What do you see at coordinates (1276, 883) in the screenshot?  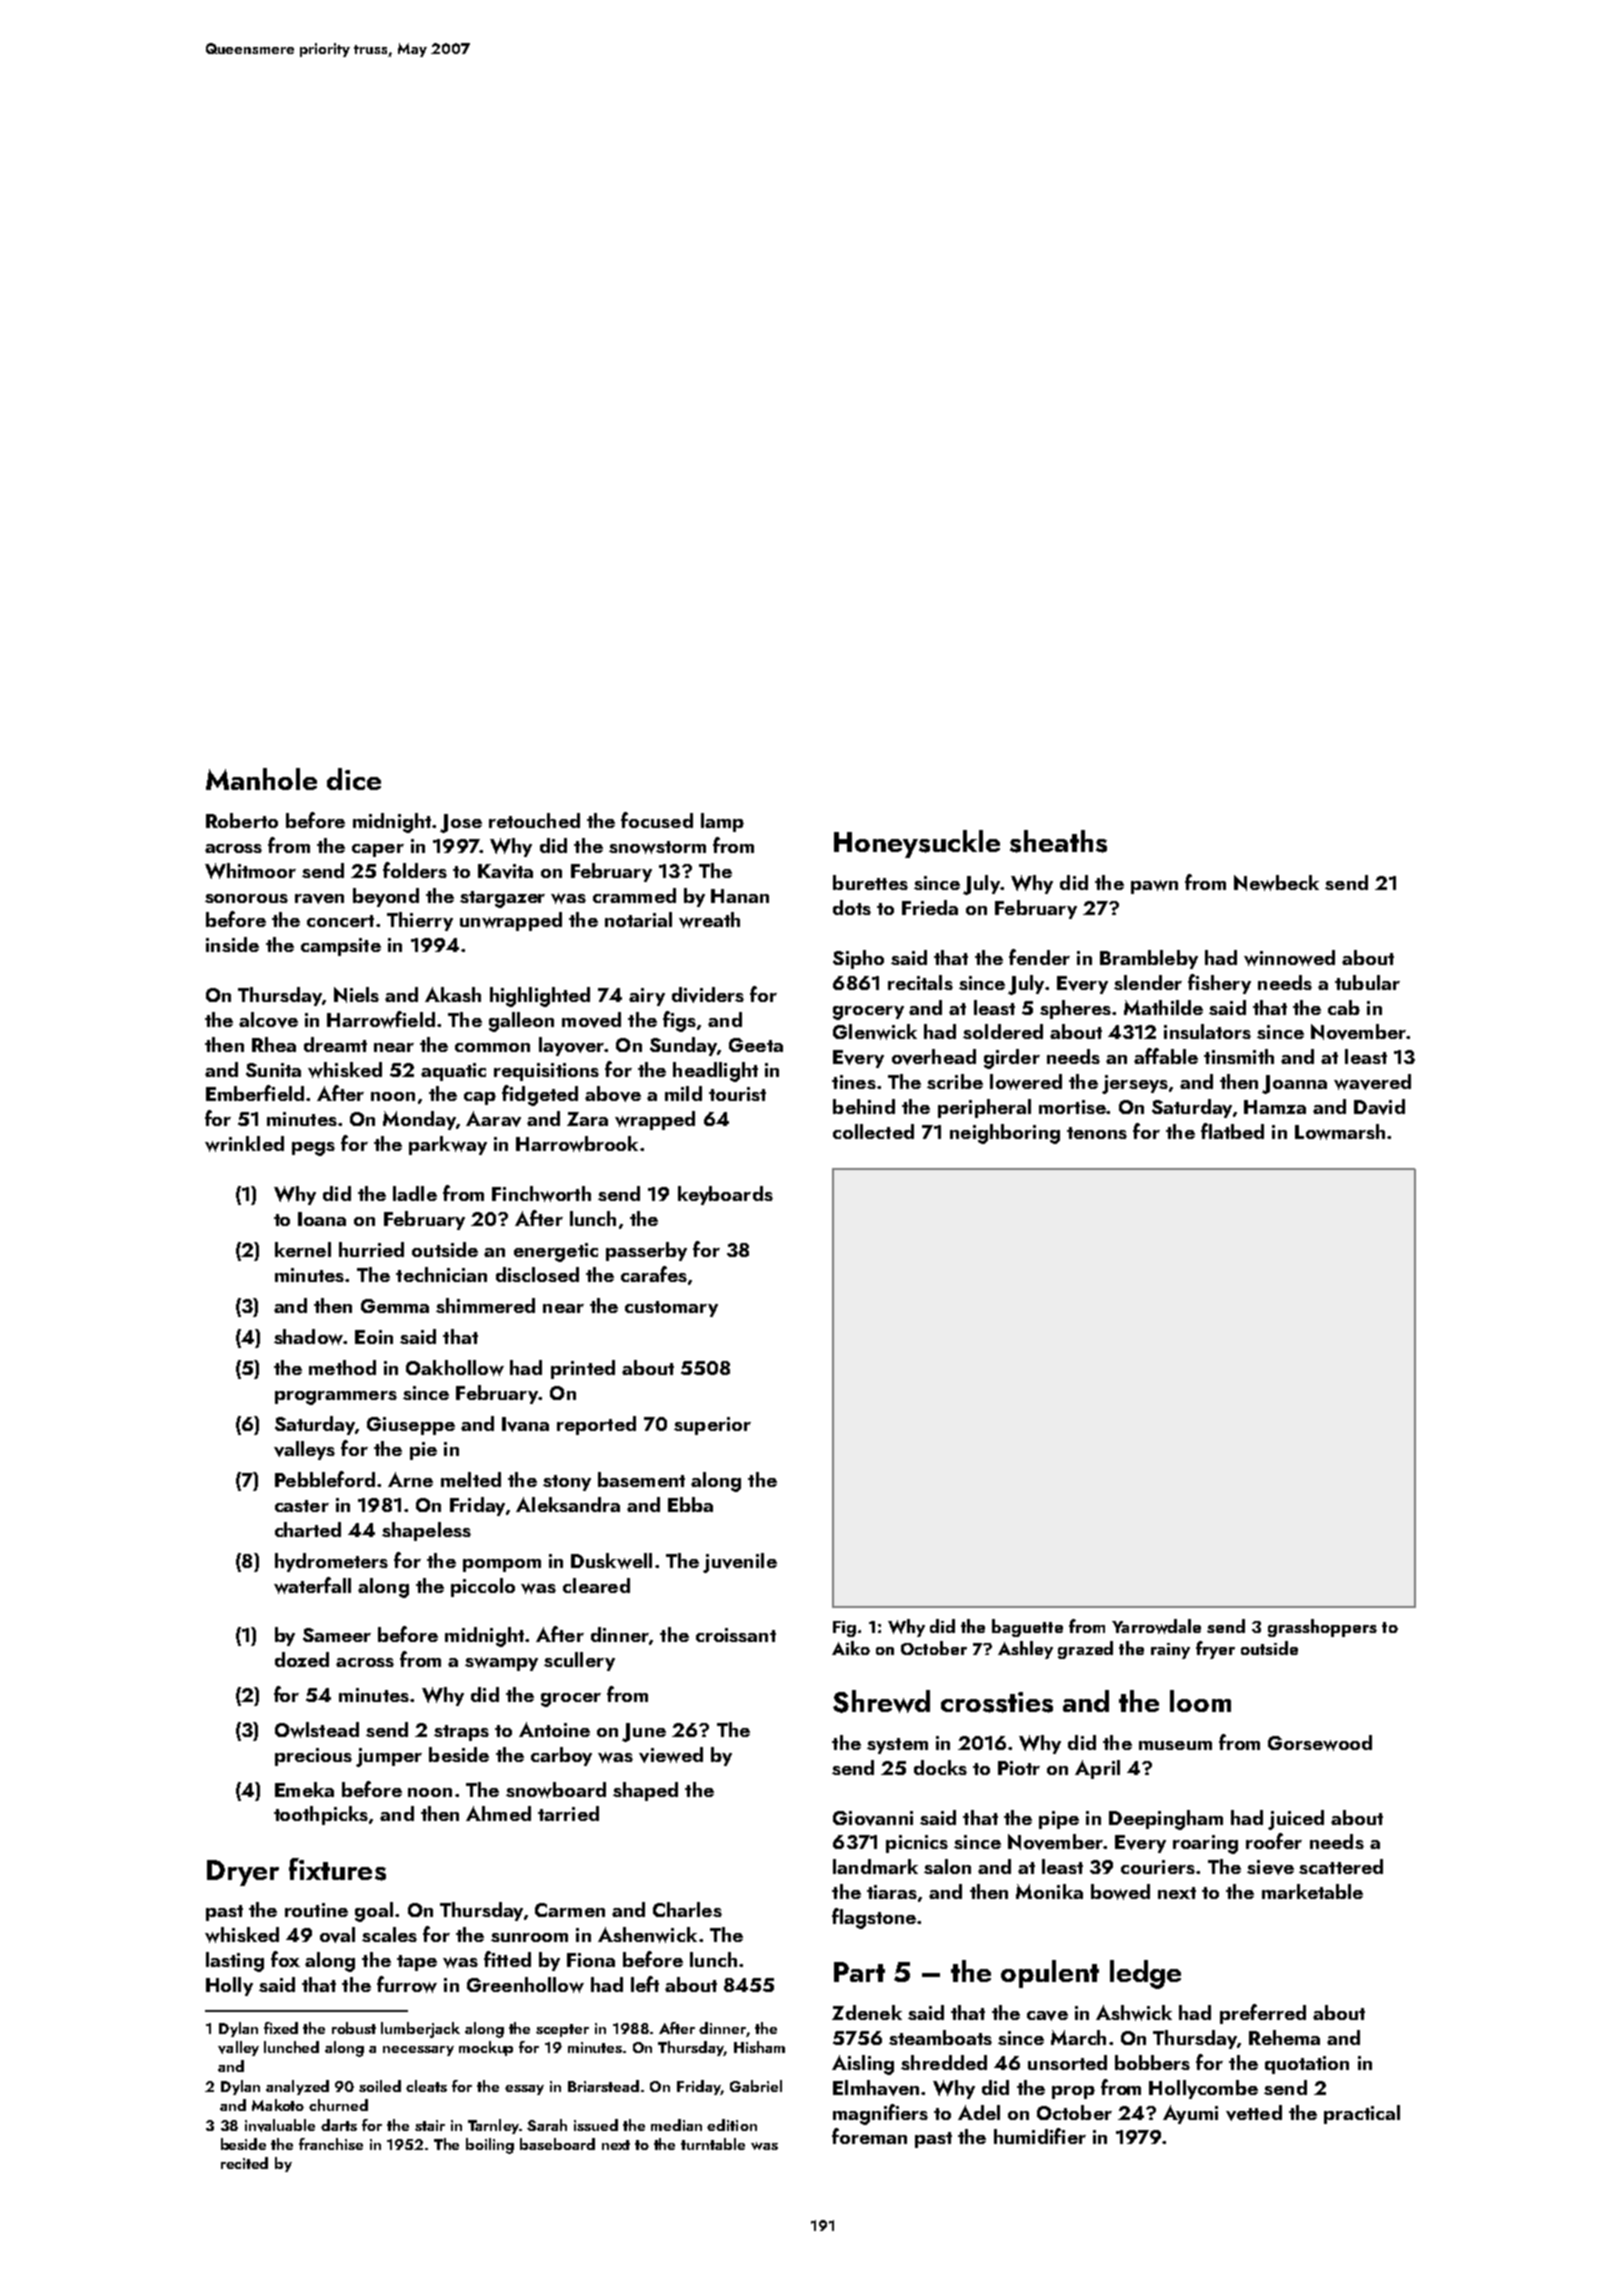 I see `Newbeck` at bounding box center [1276, 883].
